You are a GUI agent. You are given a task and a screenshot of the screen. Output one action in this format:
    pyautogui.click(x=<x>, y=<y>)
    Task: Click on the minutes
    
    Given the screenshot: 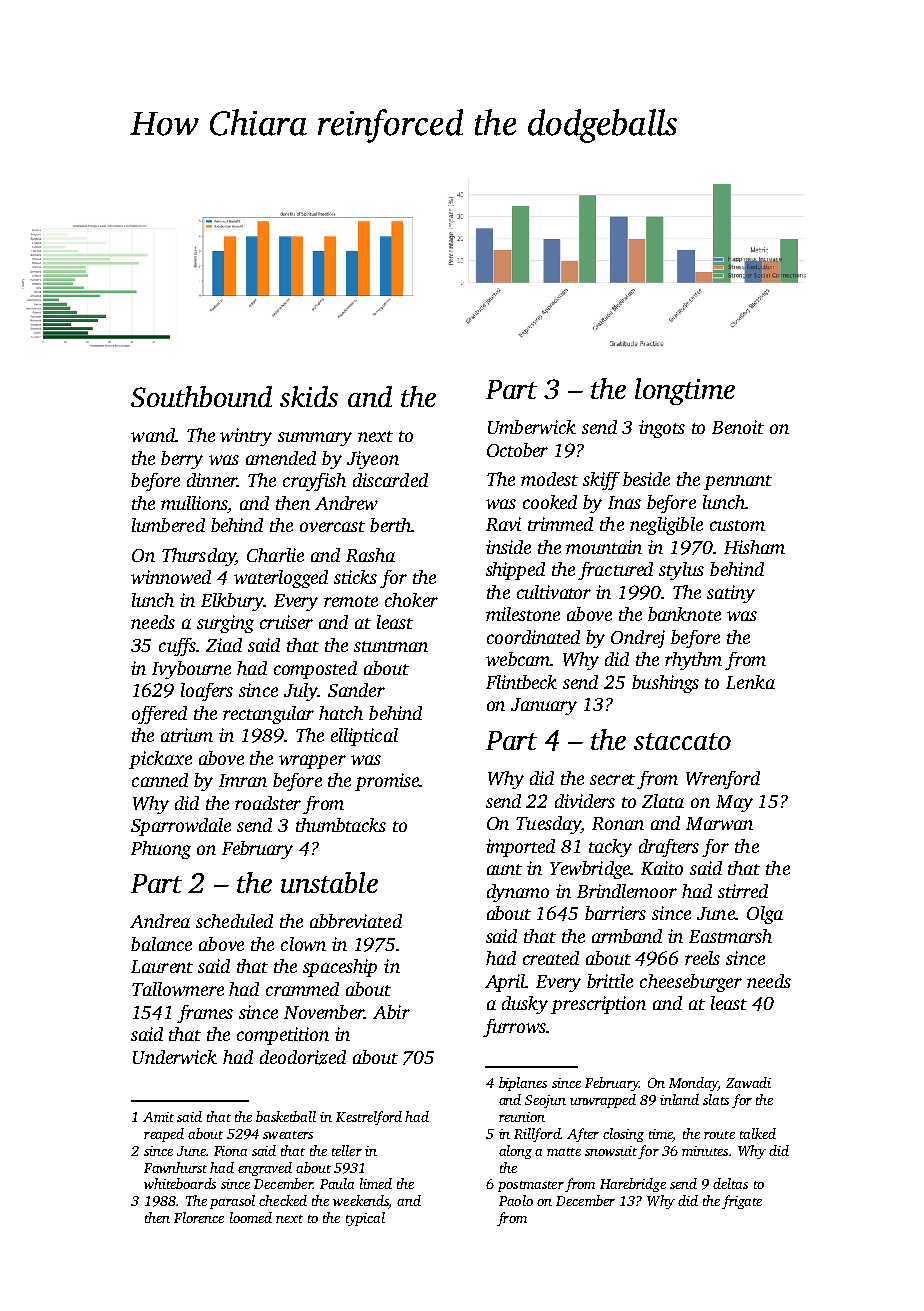 What is the action you would take?
    pyautogui.click(x=705, y=1151)
